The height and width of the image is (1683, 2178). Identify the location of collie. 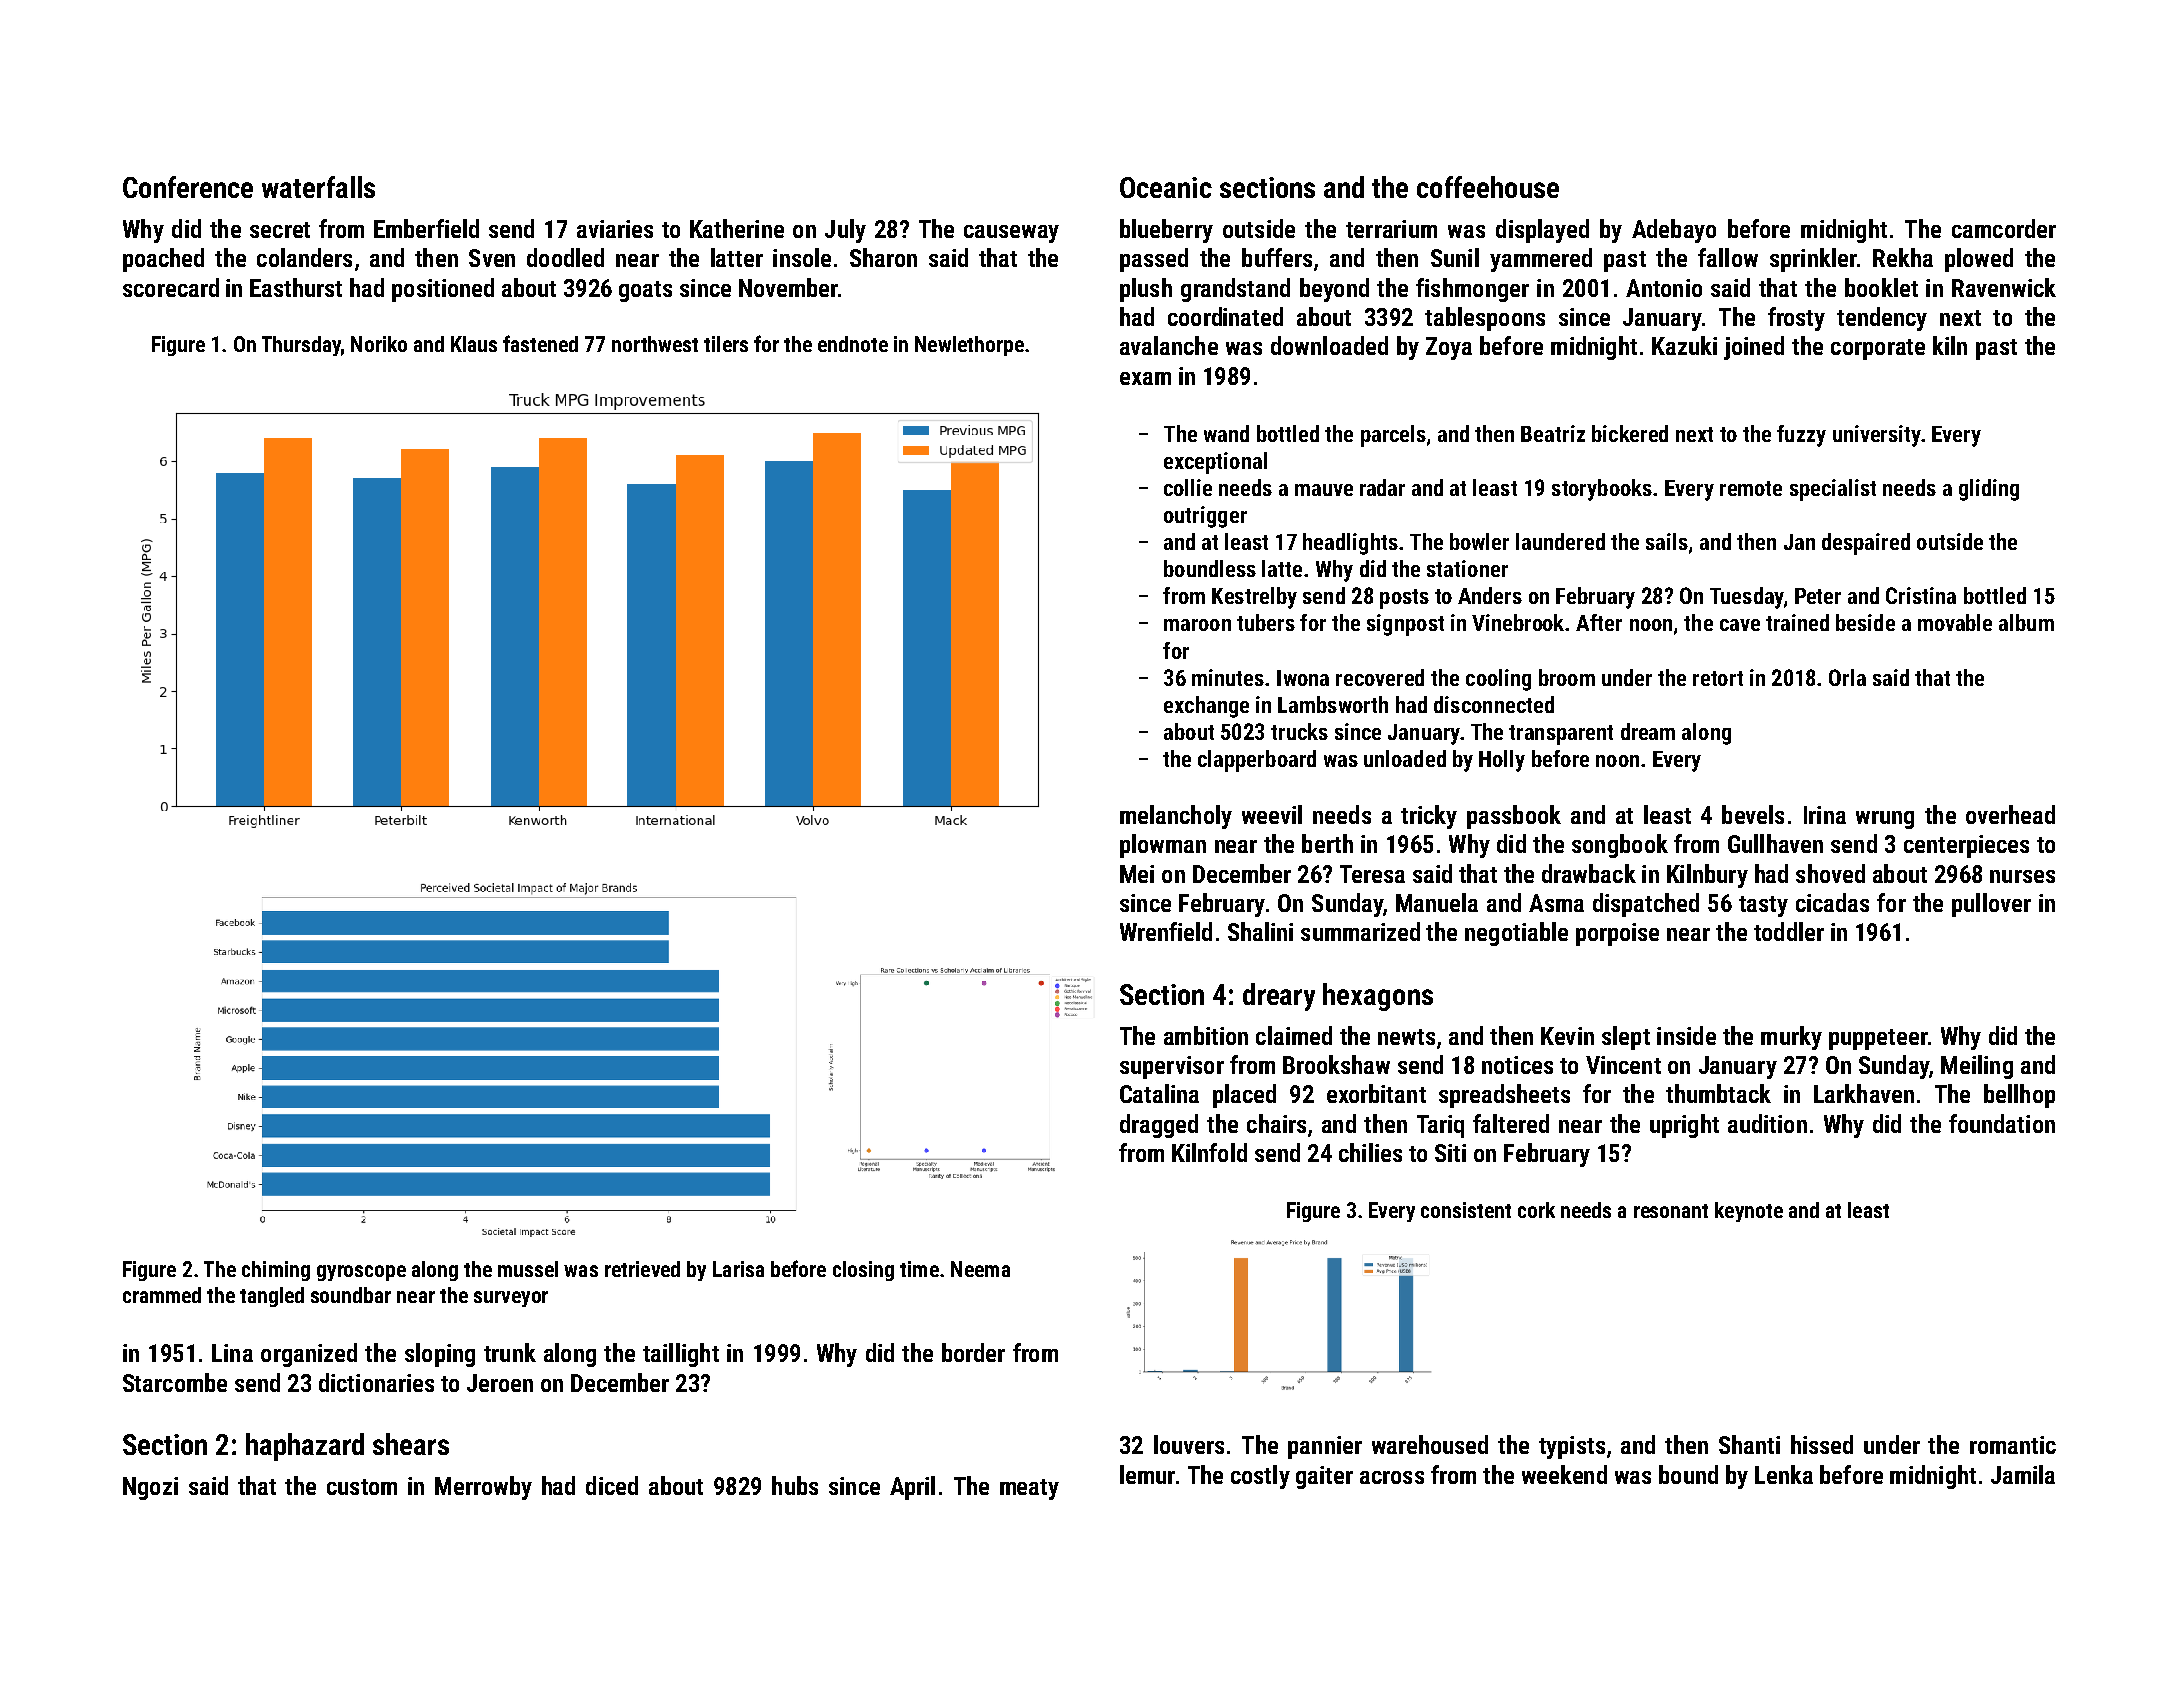
(1188, 487).
